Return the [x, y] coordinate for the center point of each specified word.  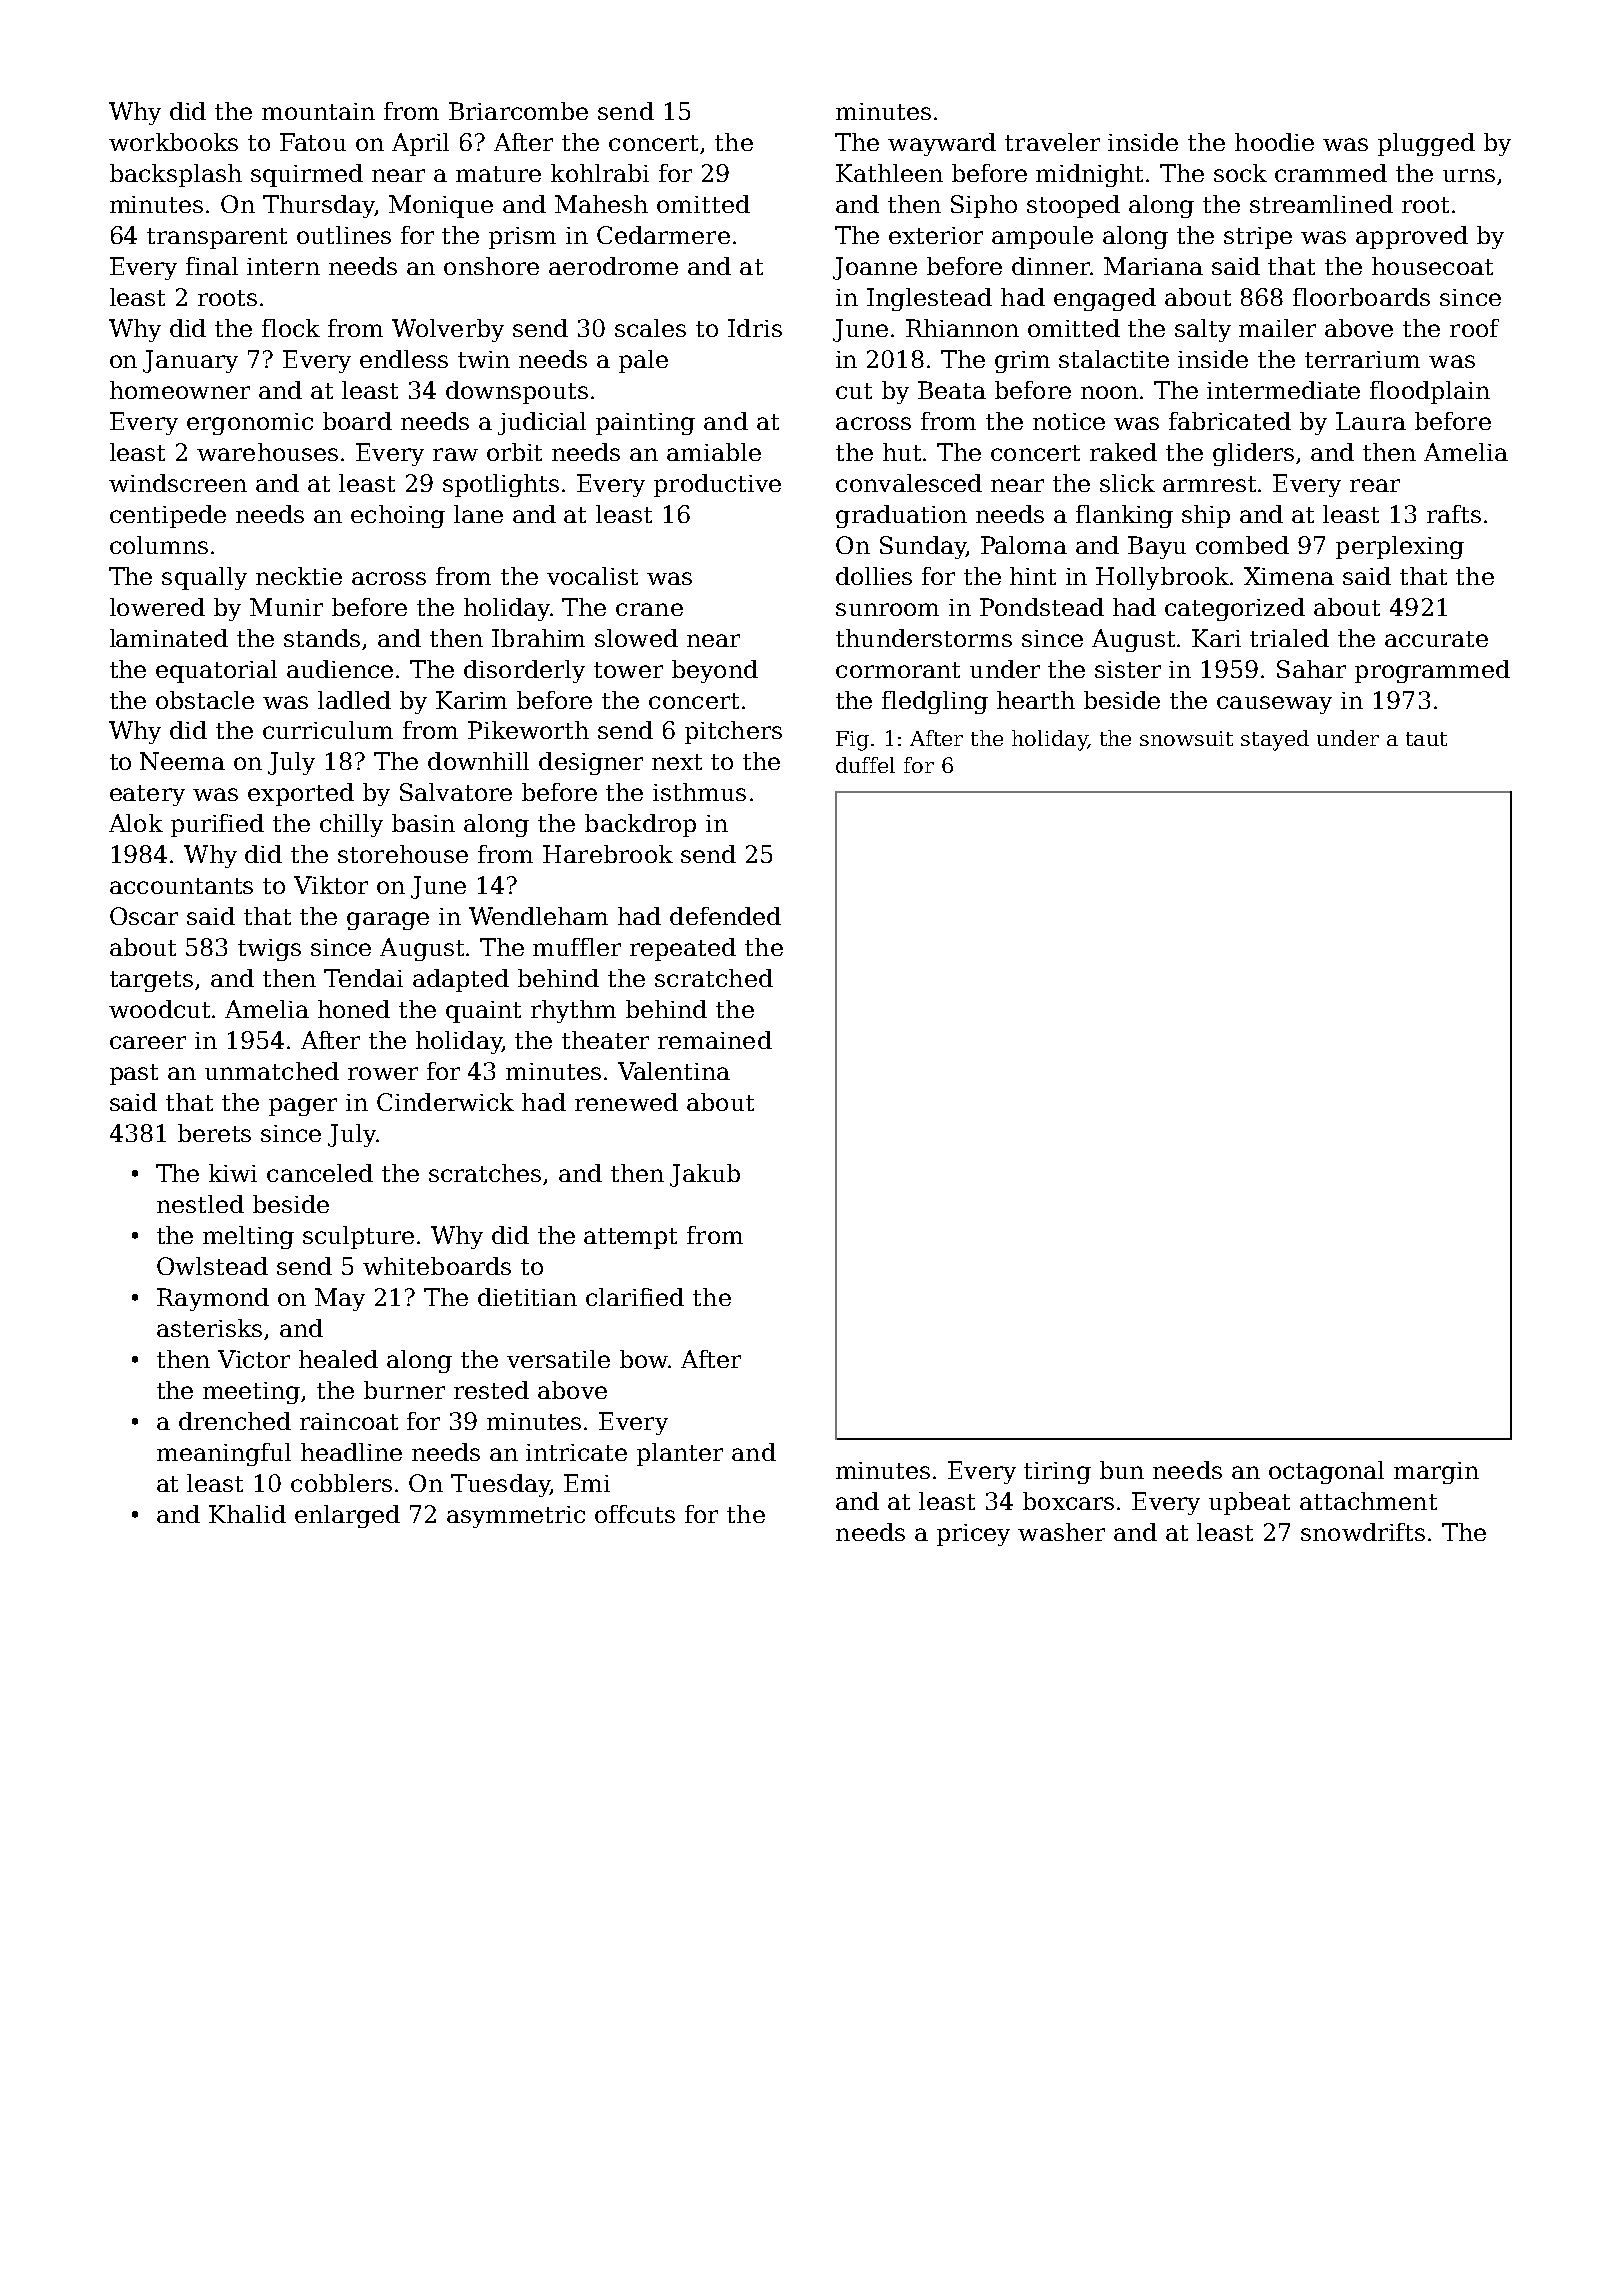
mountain [318, 111]
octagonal [1326, 1472]
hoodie [1274, 142]
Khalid [247, 1514]
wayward [942, 144]
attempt [630, 1238]
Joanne [875, 268]
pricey [973, 1535]
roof [1474, 328]
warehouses [267, 452]
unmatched [272, 1071]
